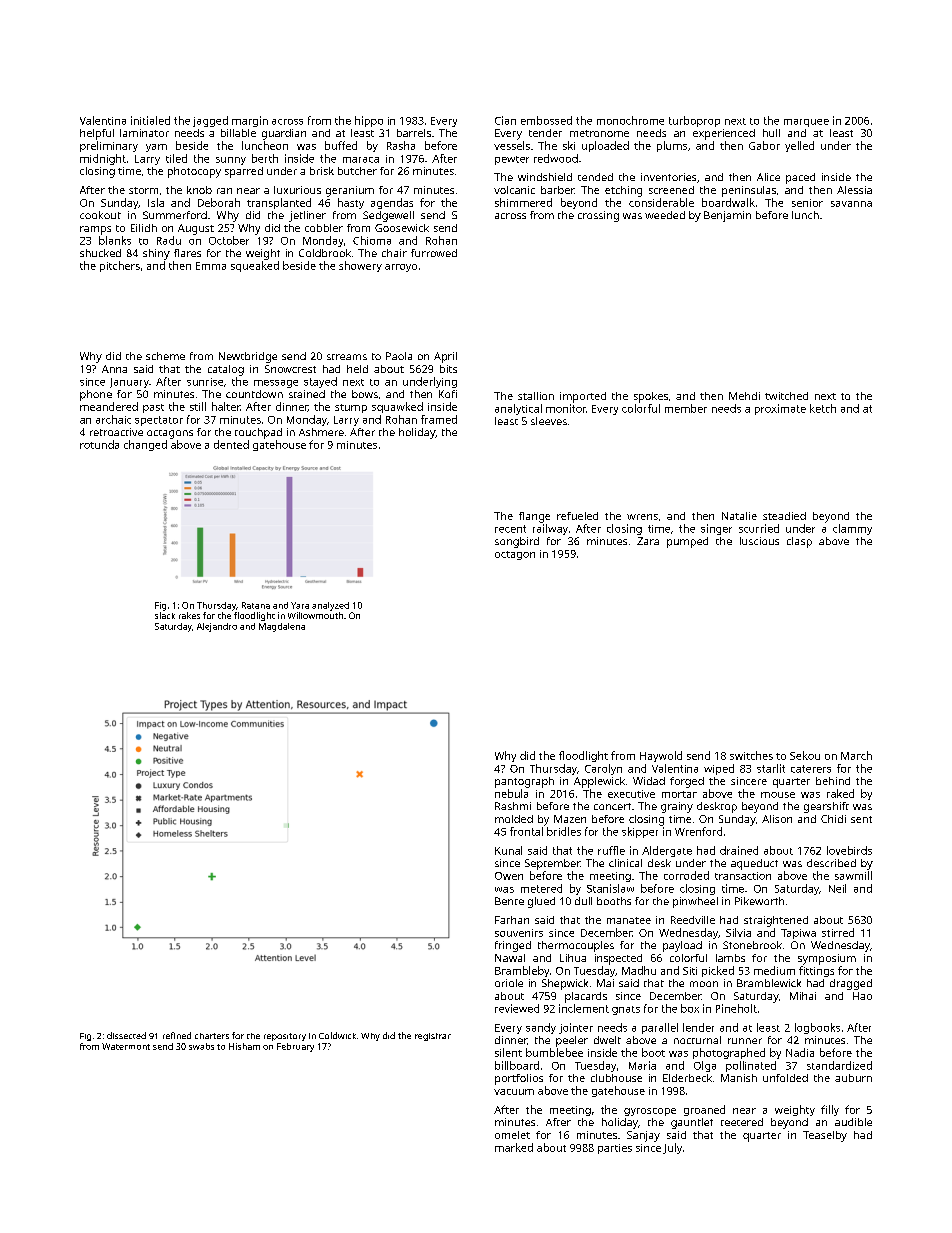 The height and width of the screenshot is (1233, 952). I want to click on filly, so click(830, 1110).
